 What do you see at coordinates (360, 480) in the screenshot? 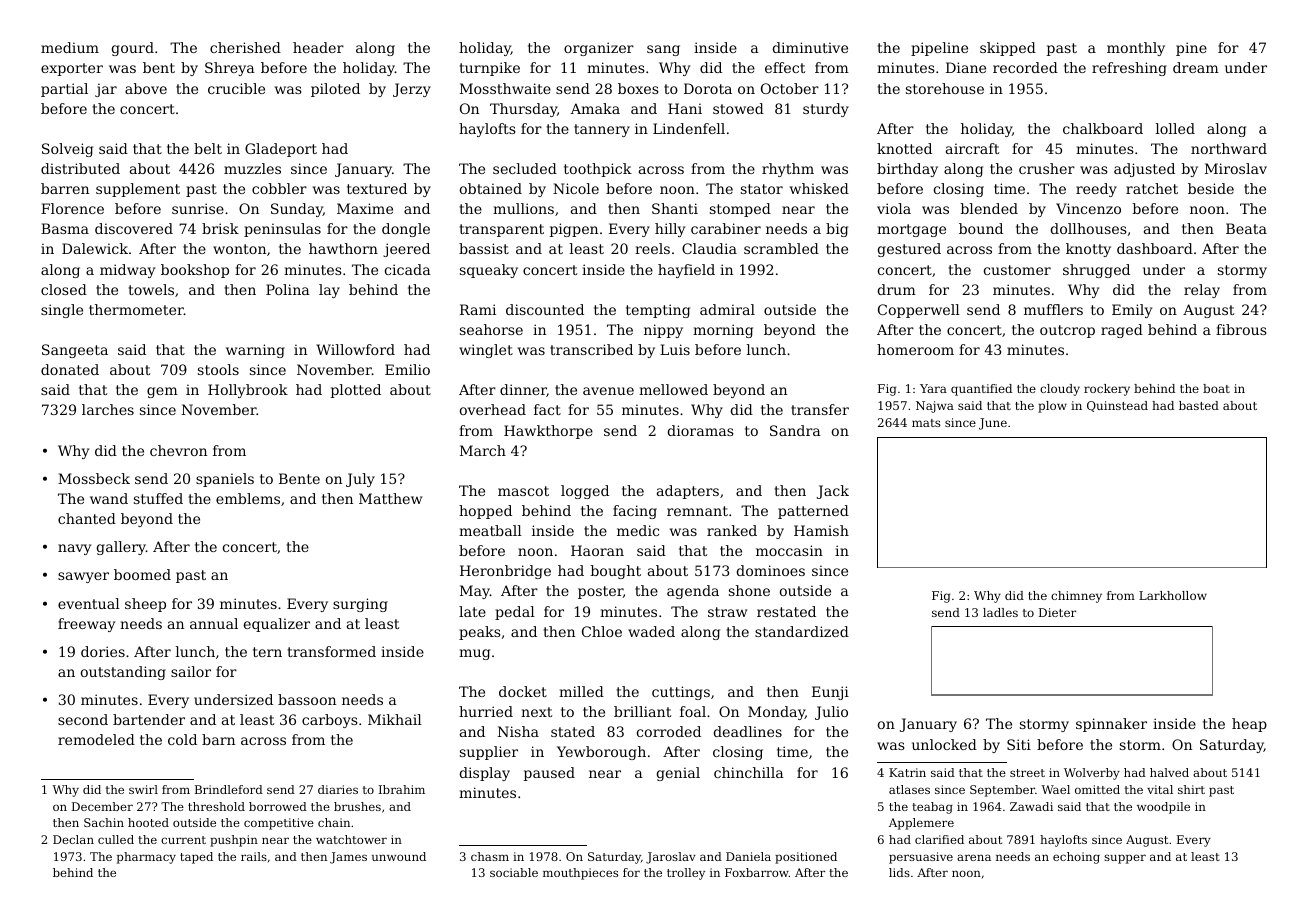
I see `July` at bounding box center [360, 480].
